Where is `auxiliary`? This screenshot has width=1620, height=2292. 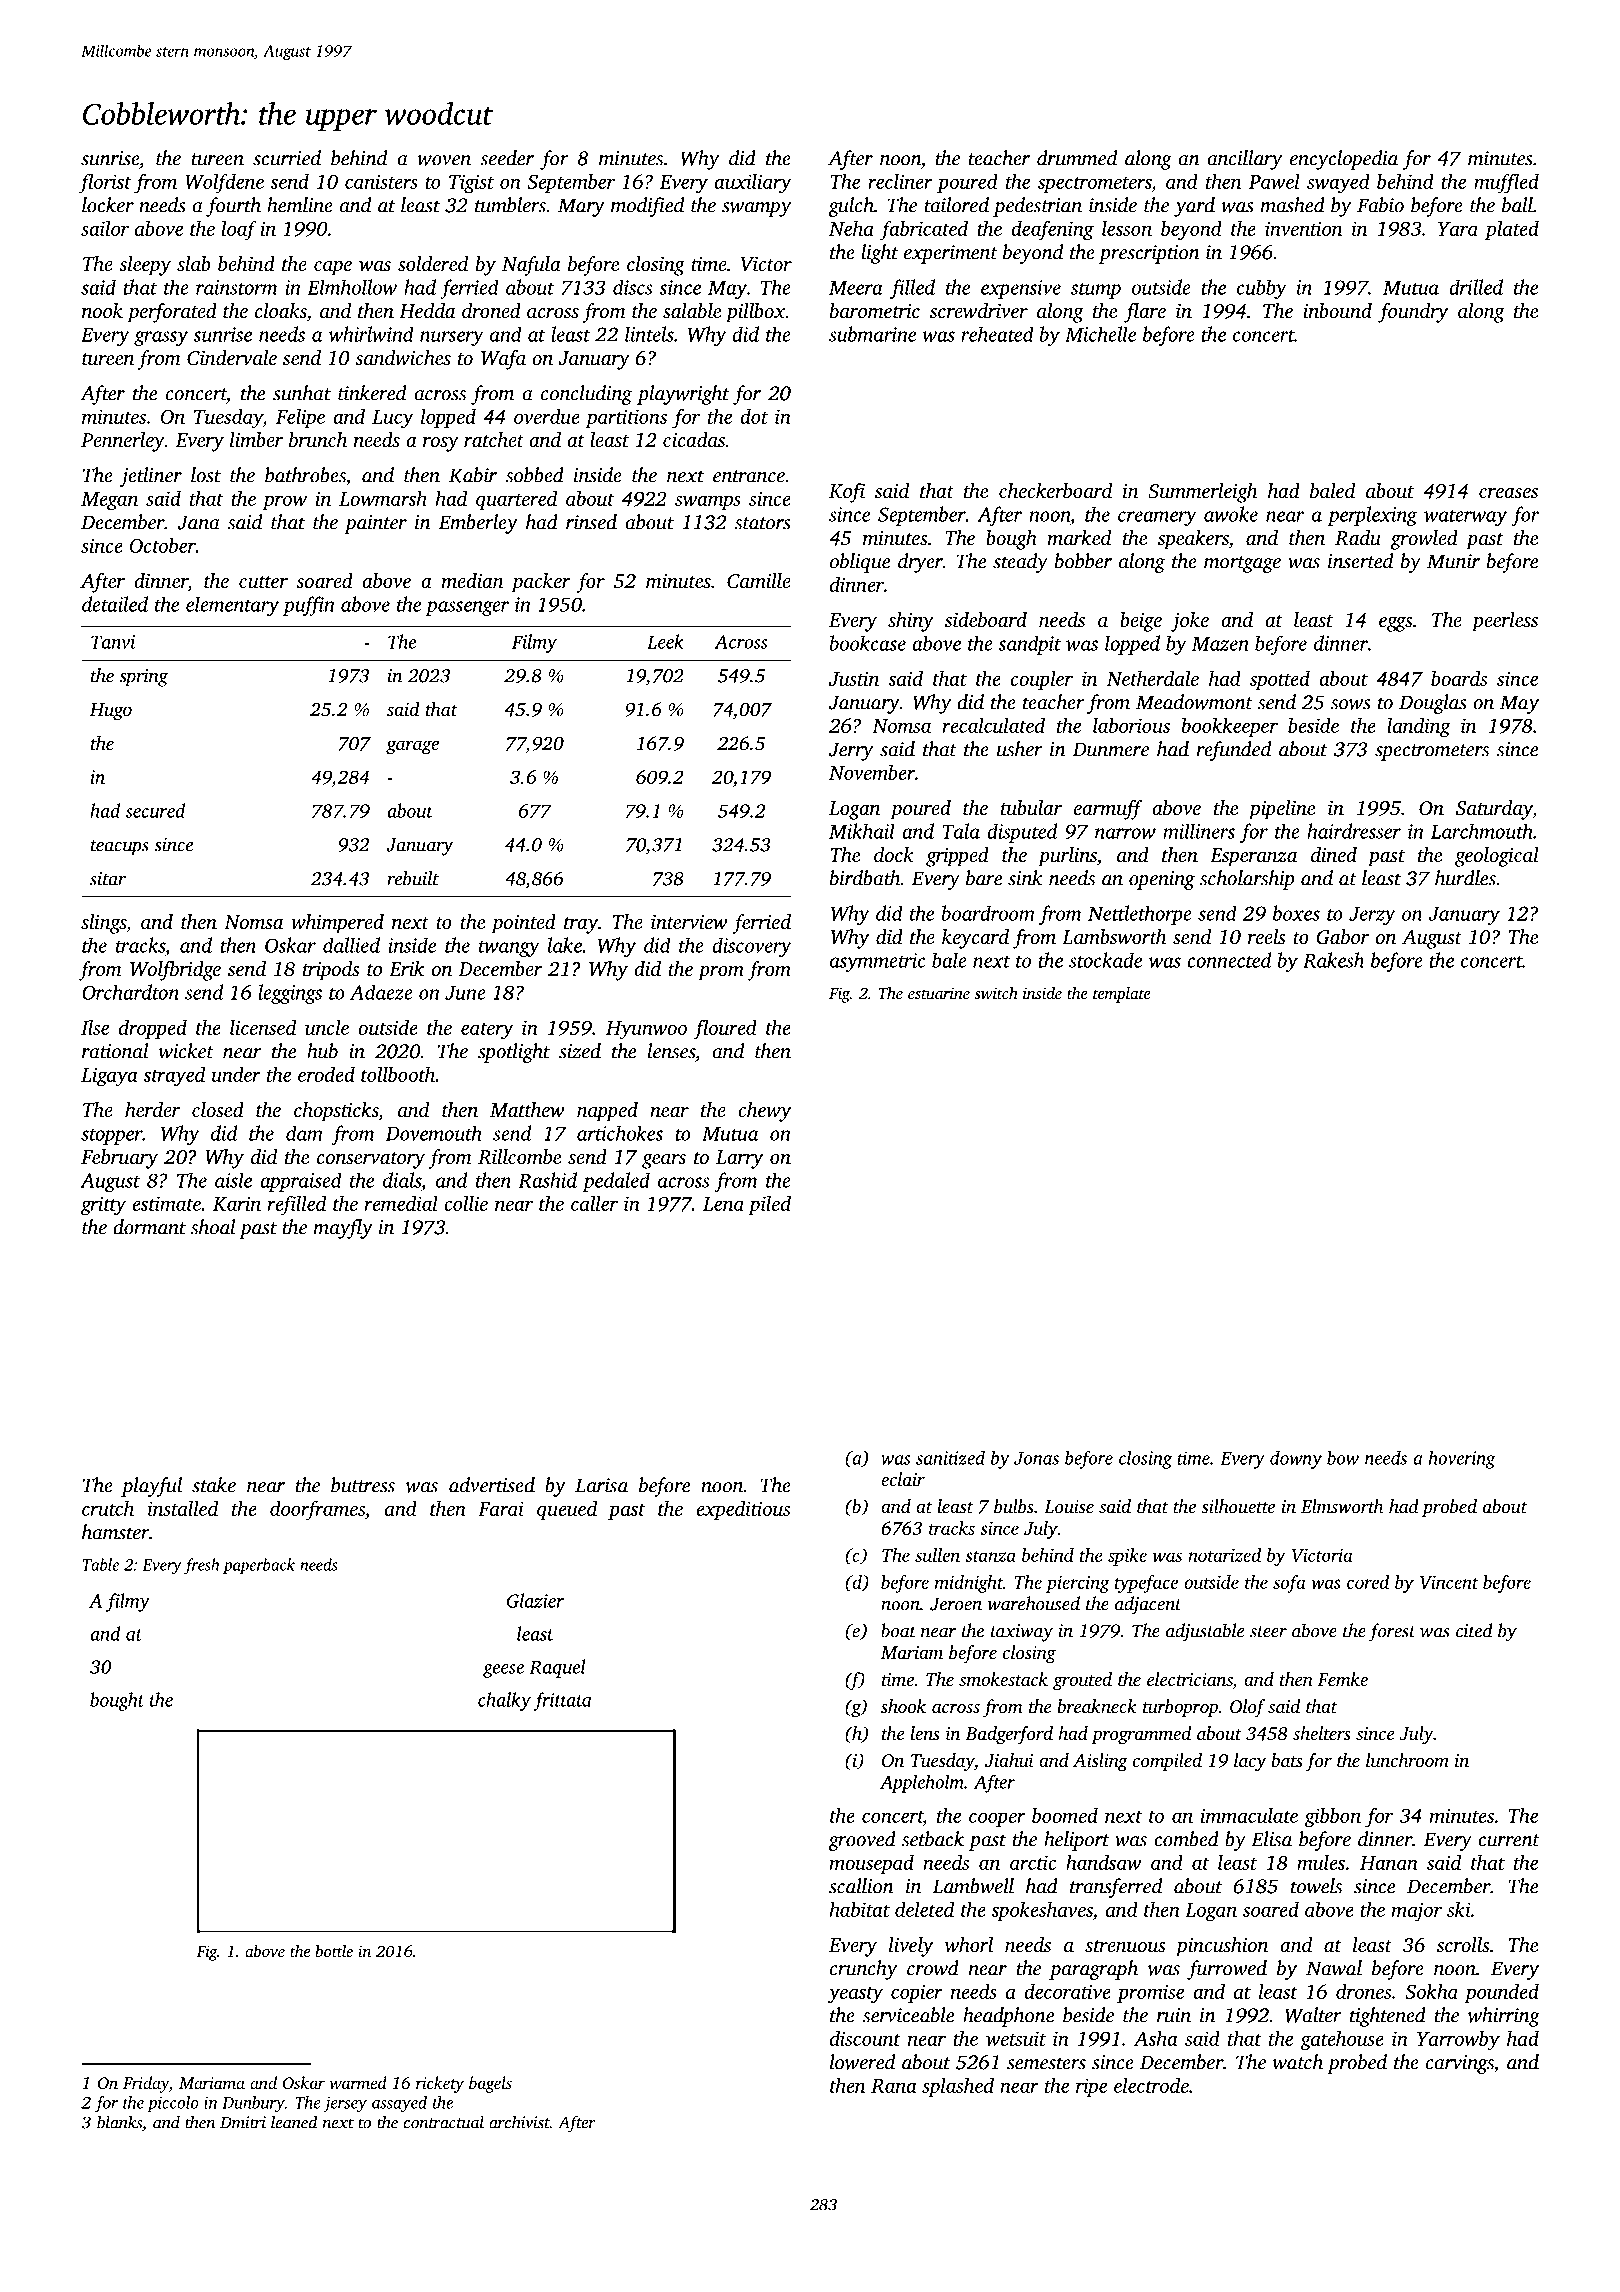 auxiliary is located at coordinates (753, 184).
